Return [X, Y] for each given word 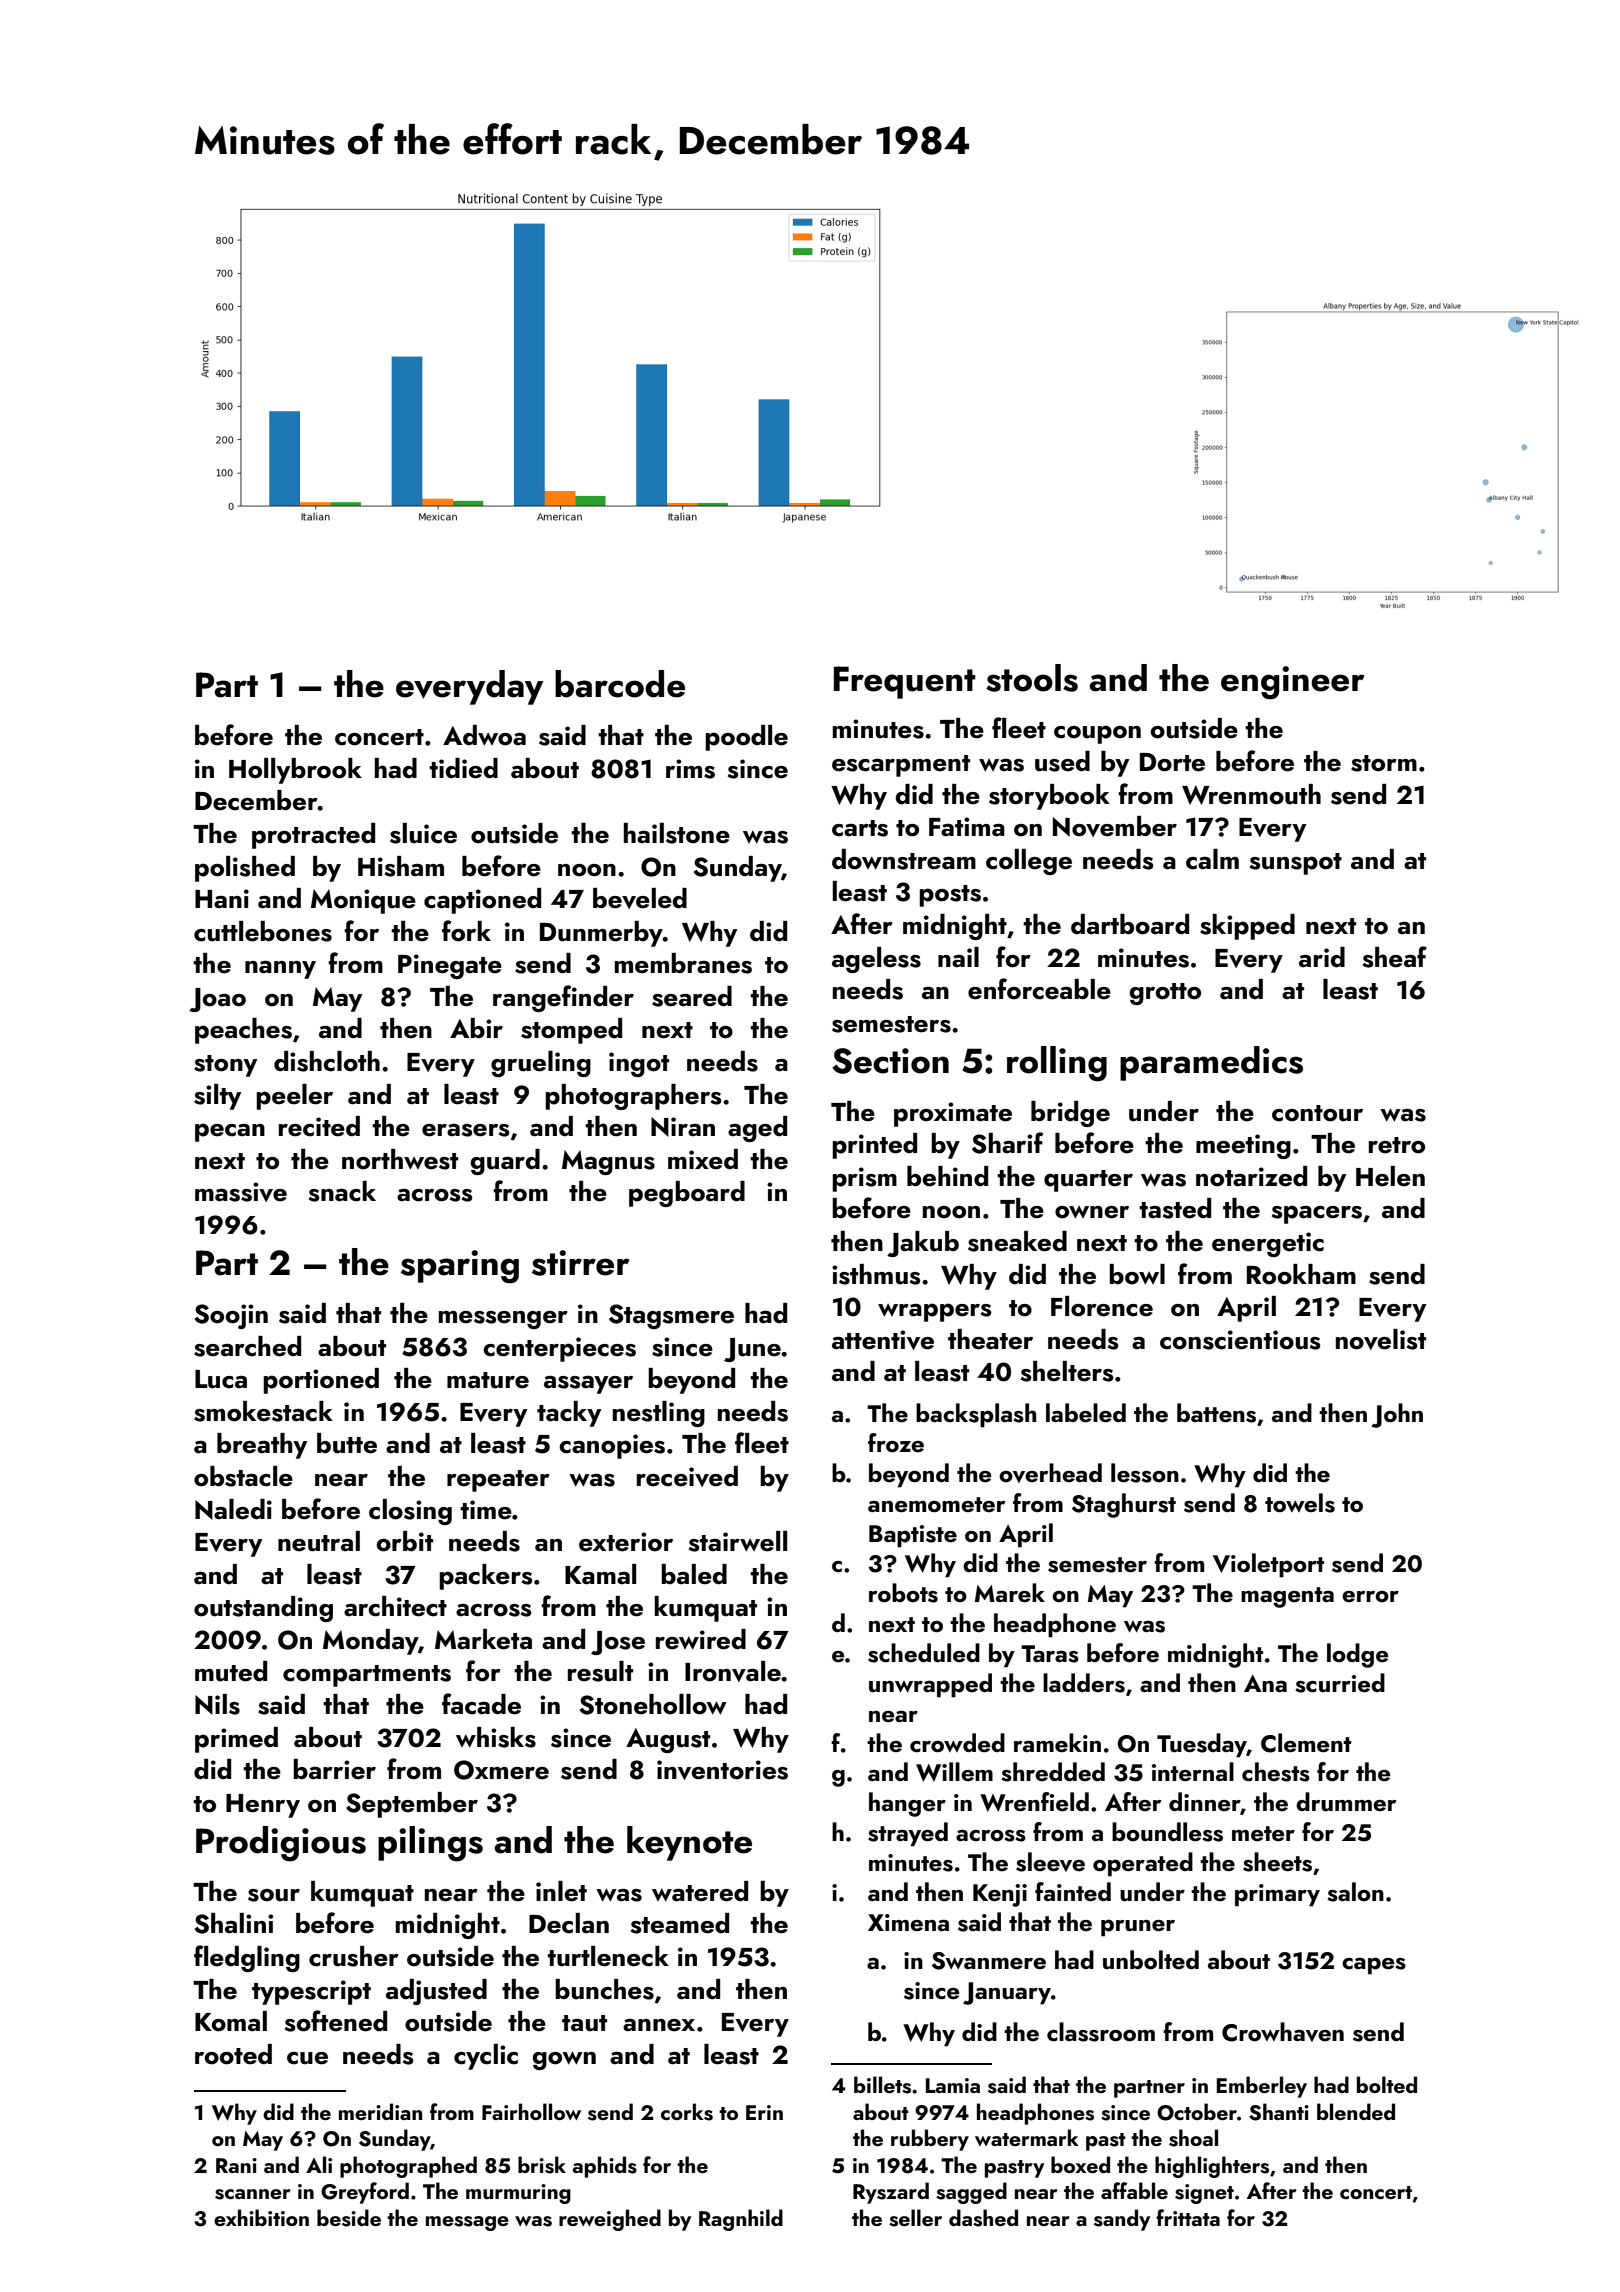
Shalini [234, 1923]
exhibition [261, 2217]
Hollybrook [295, 771]
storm [1384, 763]
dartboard [1130, 924]
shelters [1067, 1371]
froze [896, 1442]
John [1397, 1415]
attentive [883, 1340]
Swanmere [989, 1961]
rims [690, 769]
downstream [904, 859]
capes [1374, 1966]
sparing [460, 1267]
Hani [222, 899]
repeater [498, 1481]
